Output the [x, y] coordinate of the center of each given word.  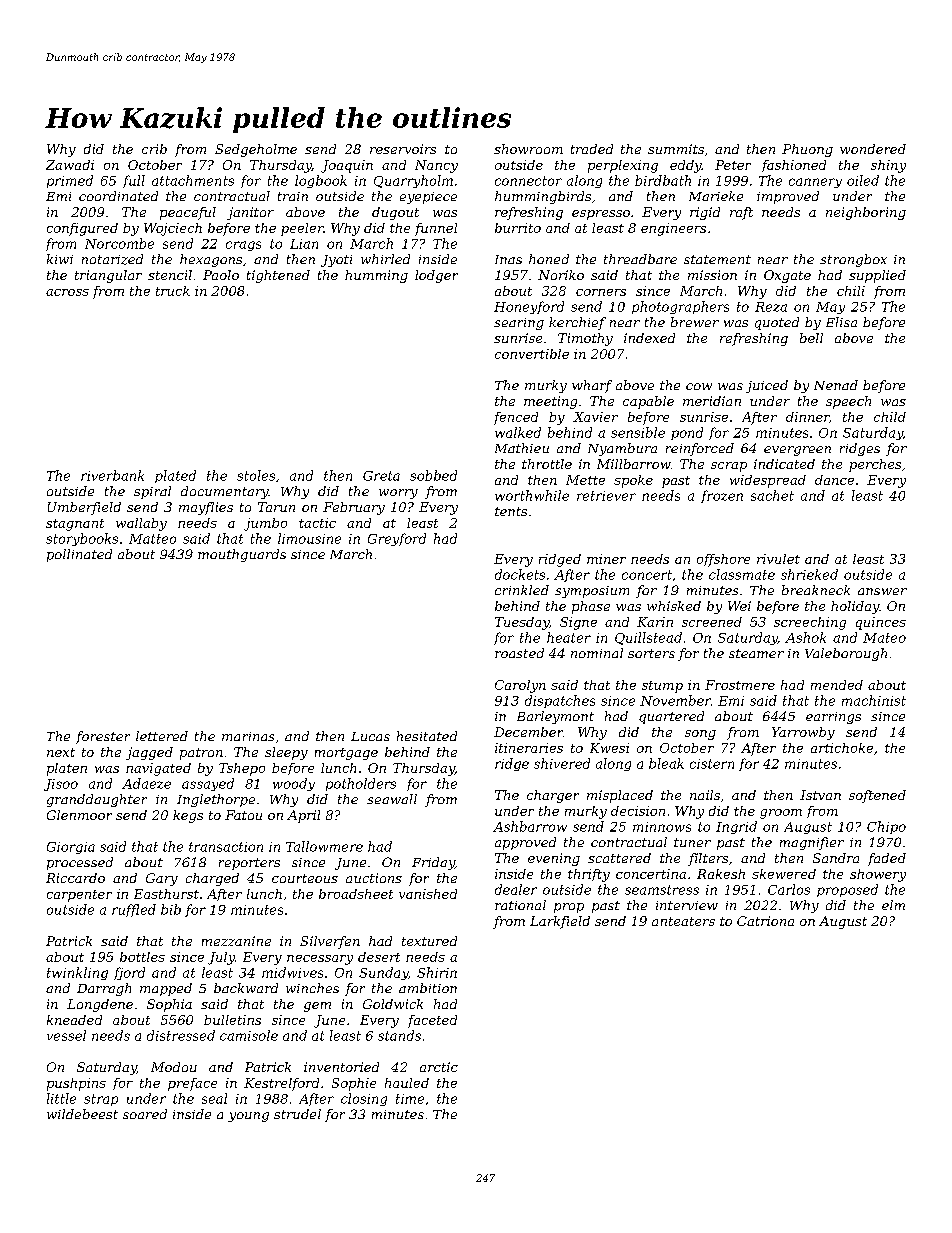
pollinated [79, 555]
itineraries [529, 748]
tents [511, 511]
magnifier [812, 843]
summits [676, 149]
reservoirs [403, 149]
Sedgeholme [256, 150]
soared [145, 1114]
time [410, 1099]
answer [882, 591]
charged [212, 879]
